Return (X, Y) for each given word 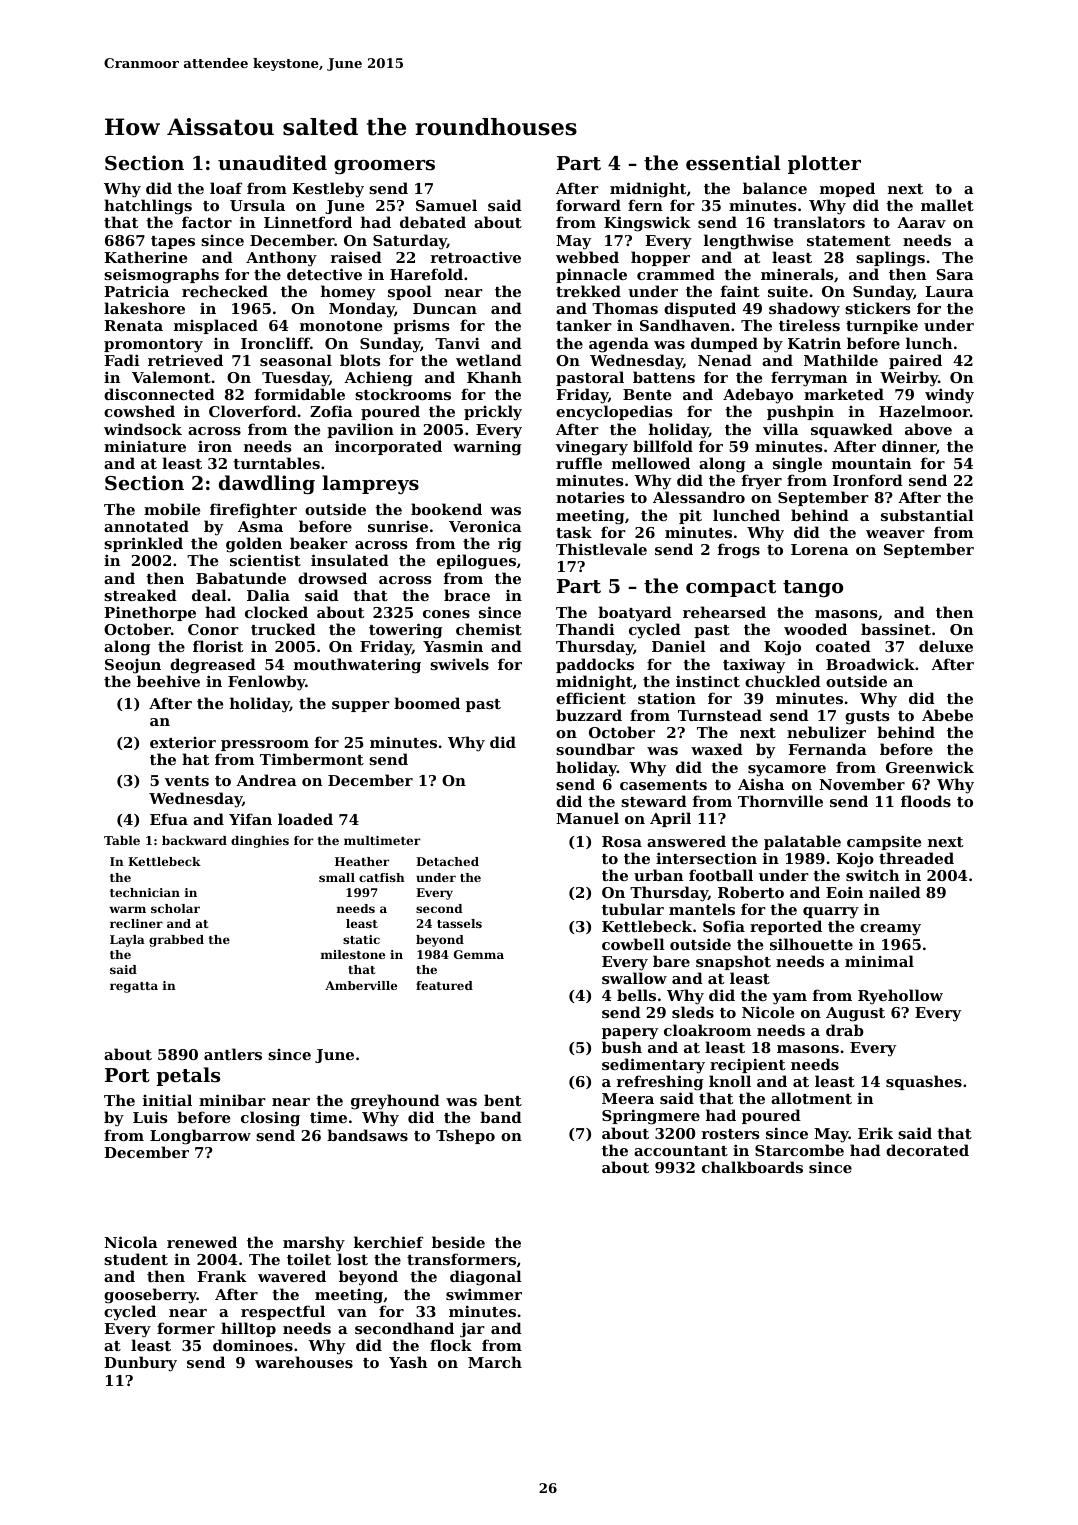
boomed (427, 703)
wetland (489, 360)
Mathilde (841, 360)
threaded (916, 858)
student (136, 1259)
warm (127, 909)
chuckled (783, 681)
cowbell (633, 944)
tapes (173, 242)
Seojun (133, 666)
